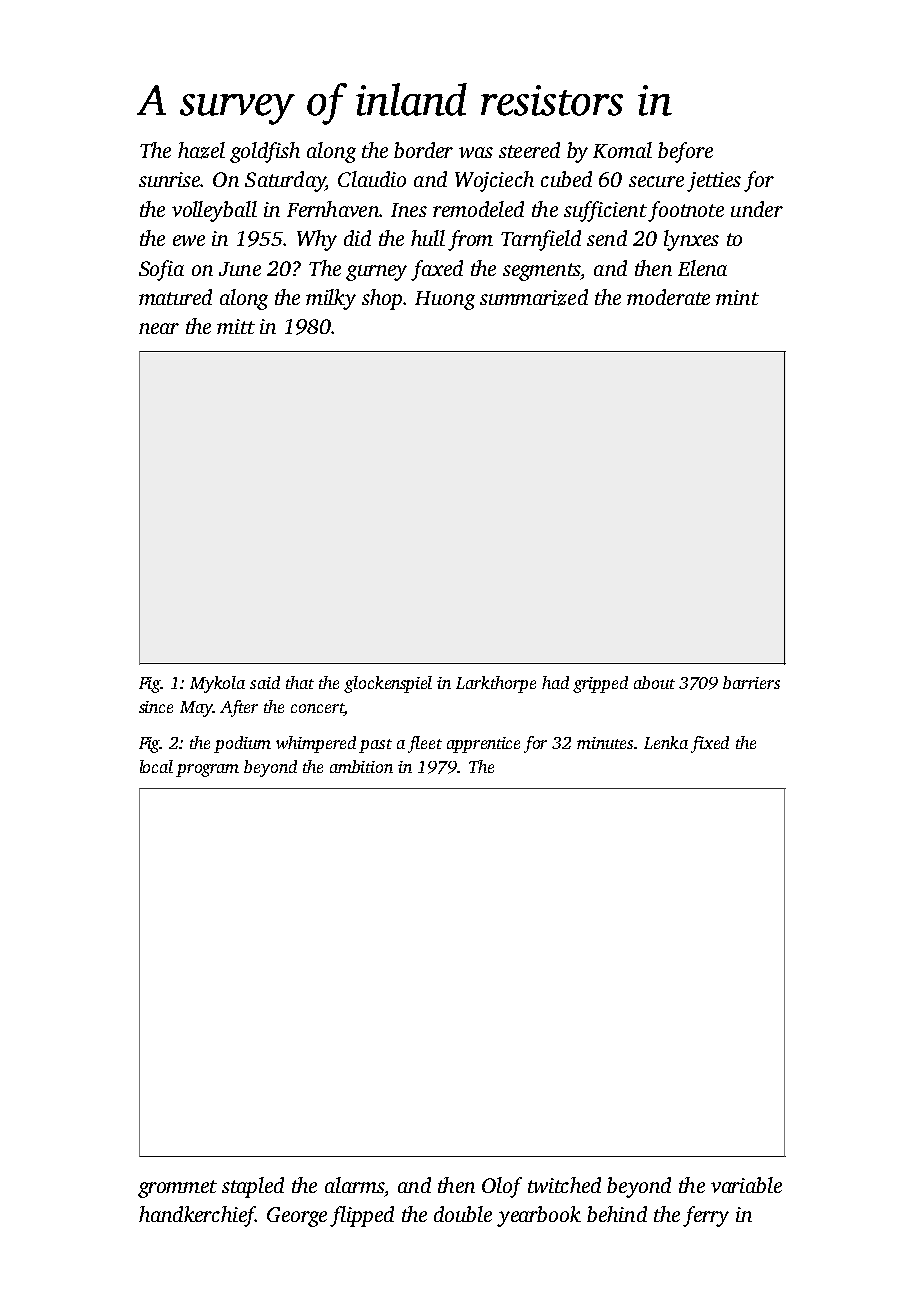  Describe the element at coordinates (476, 152) in the image. I see `was` at that location.
